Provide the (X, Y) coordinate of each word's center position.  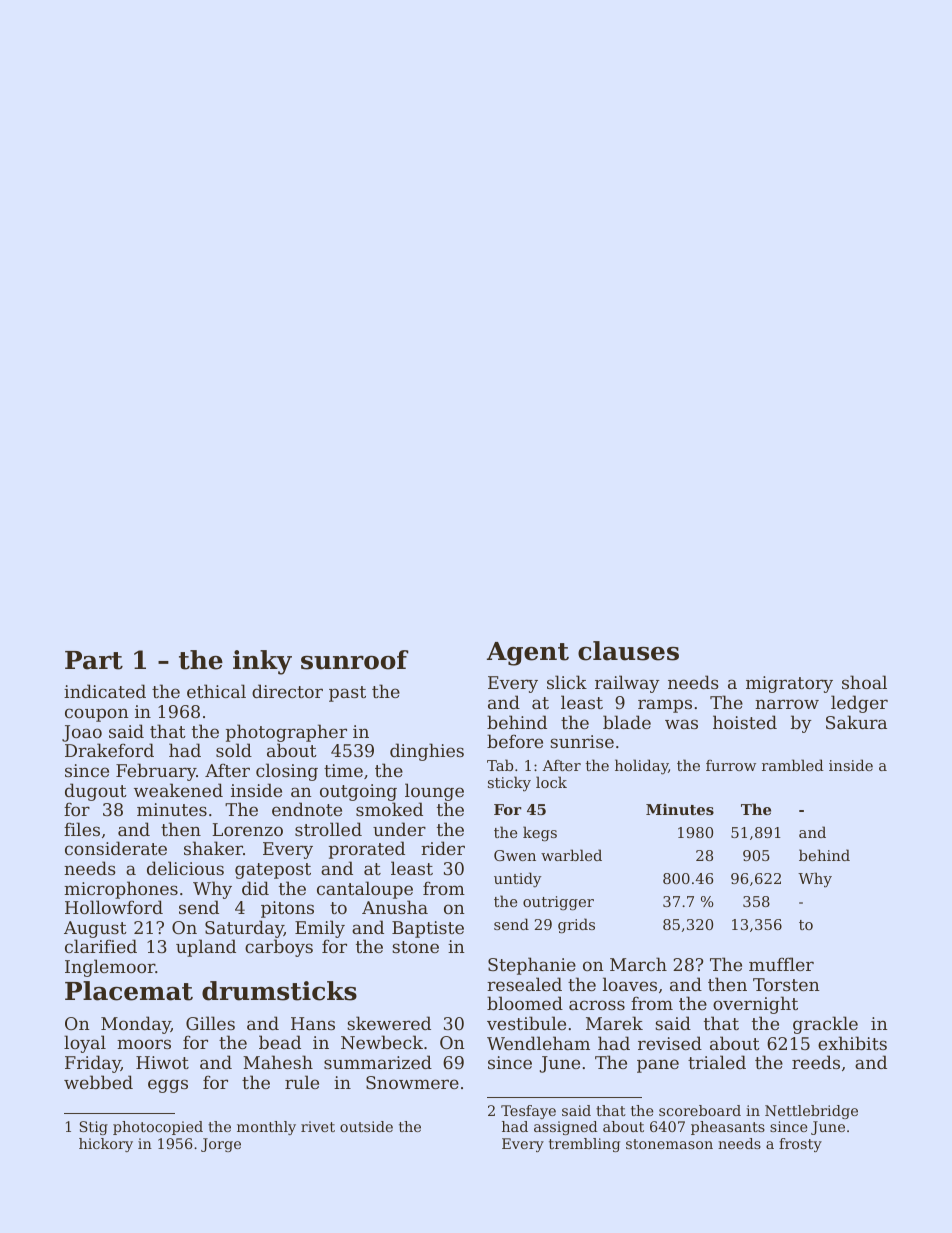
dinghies (427, 752)
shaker (213, 848)
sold (234, 750)
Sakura (856, 722)
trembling (584, 1145)
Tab (500, 765)
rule (302, 1082)
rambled (793, 765)
